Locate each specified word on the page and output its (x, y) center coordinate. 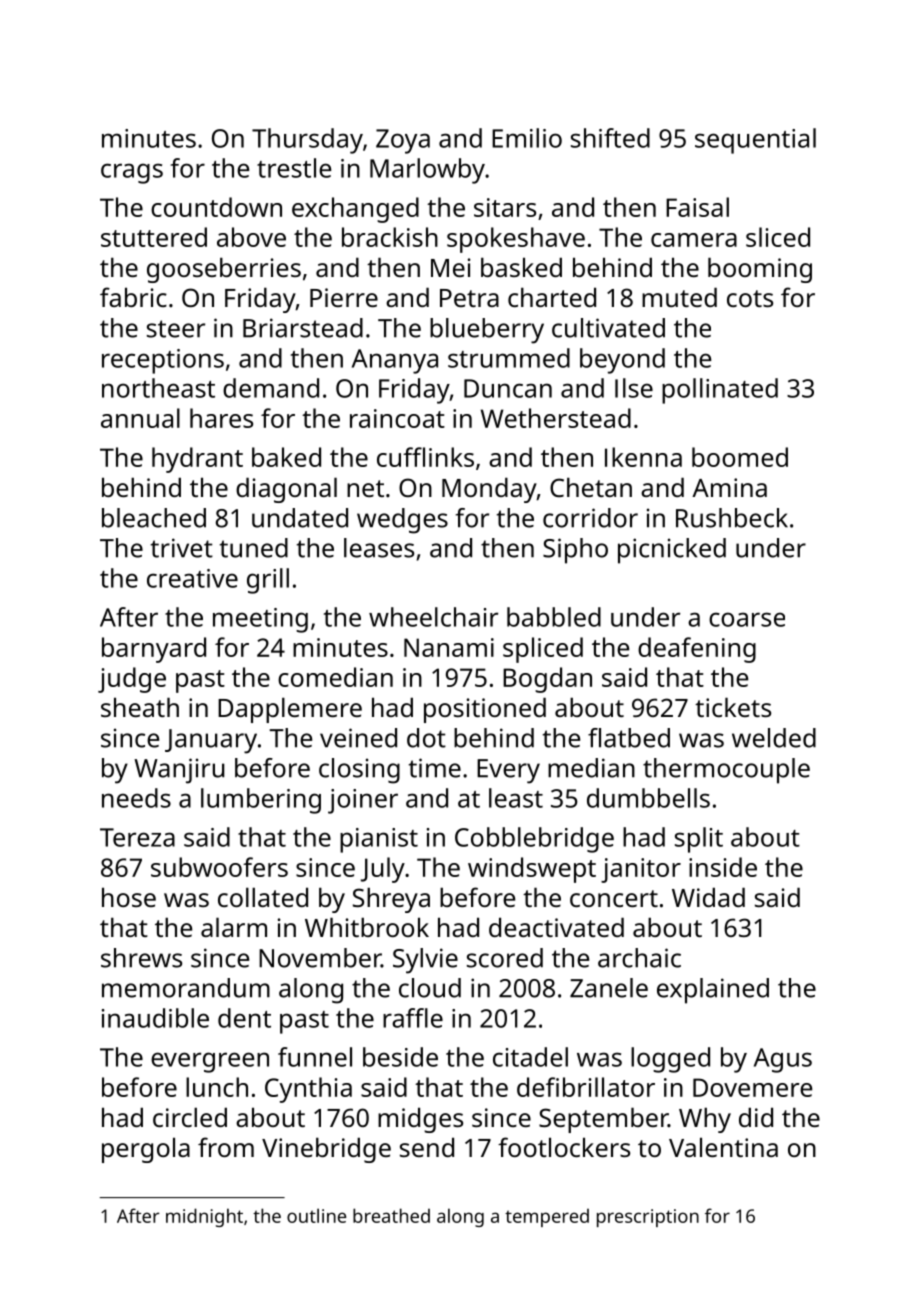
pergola (146, 1150)
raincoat (397, 418)
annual (140, 418)
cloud (430, 988)
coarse (747, 619)
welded (774, 738)
